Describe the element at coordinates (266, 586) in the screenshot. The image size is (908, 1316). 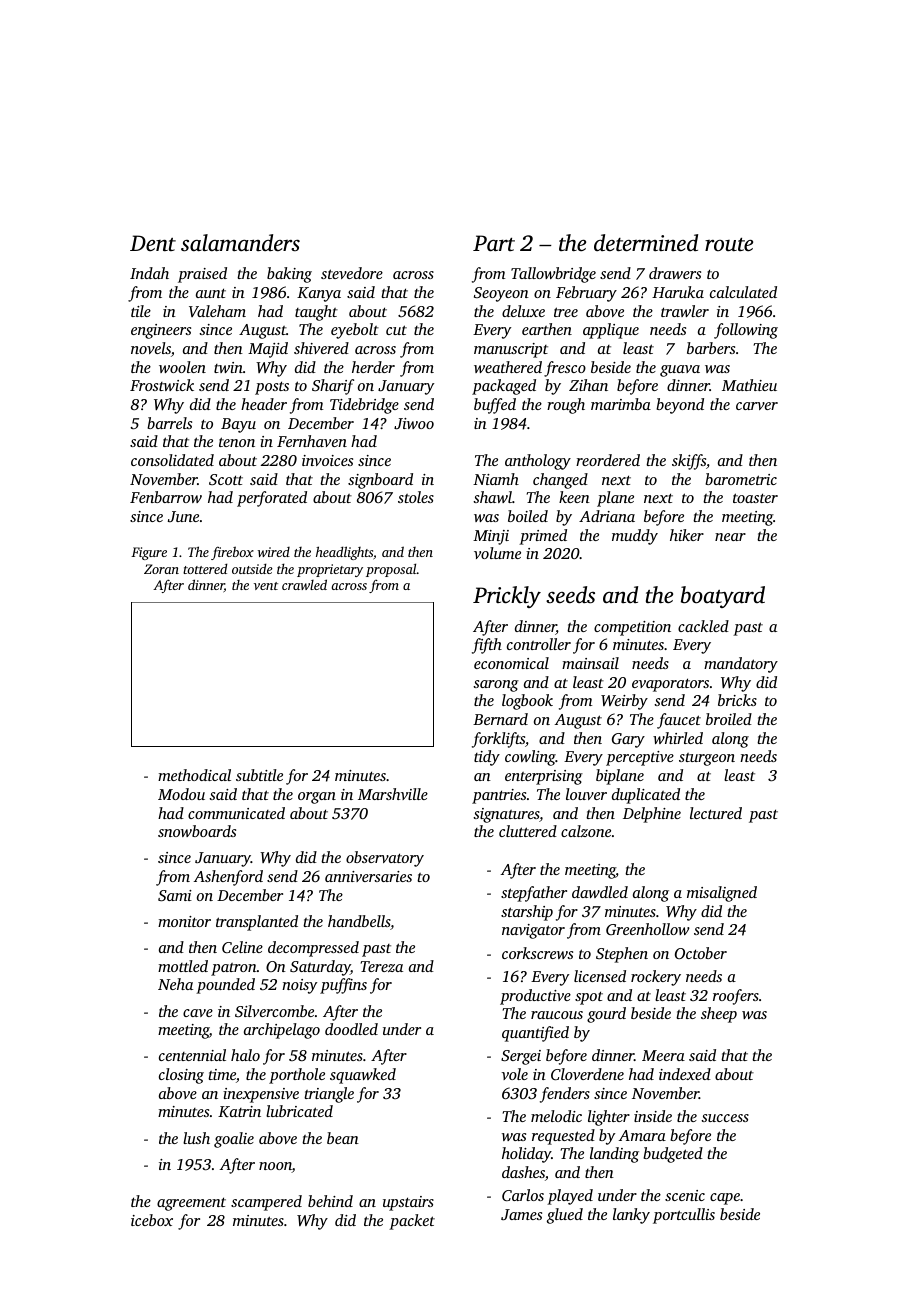
I see `vent` at that location.
